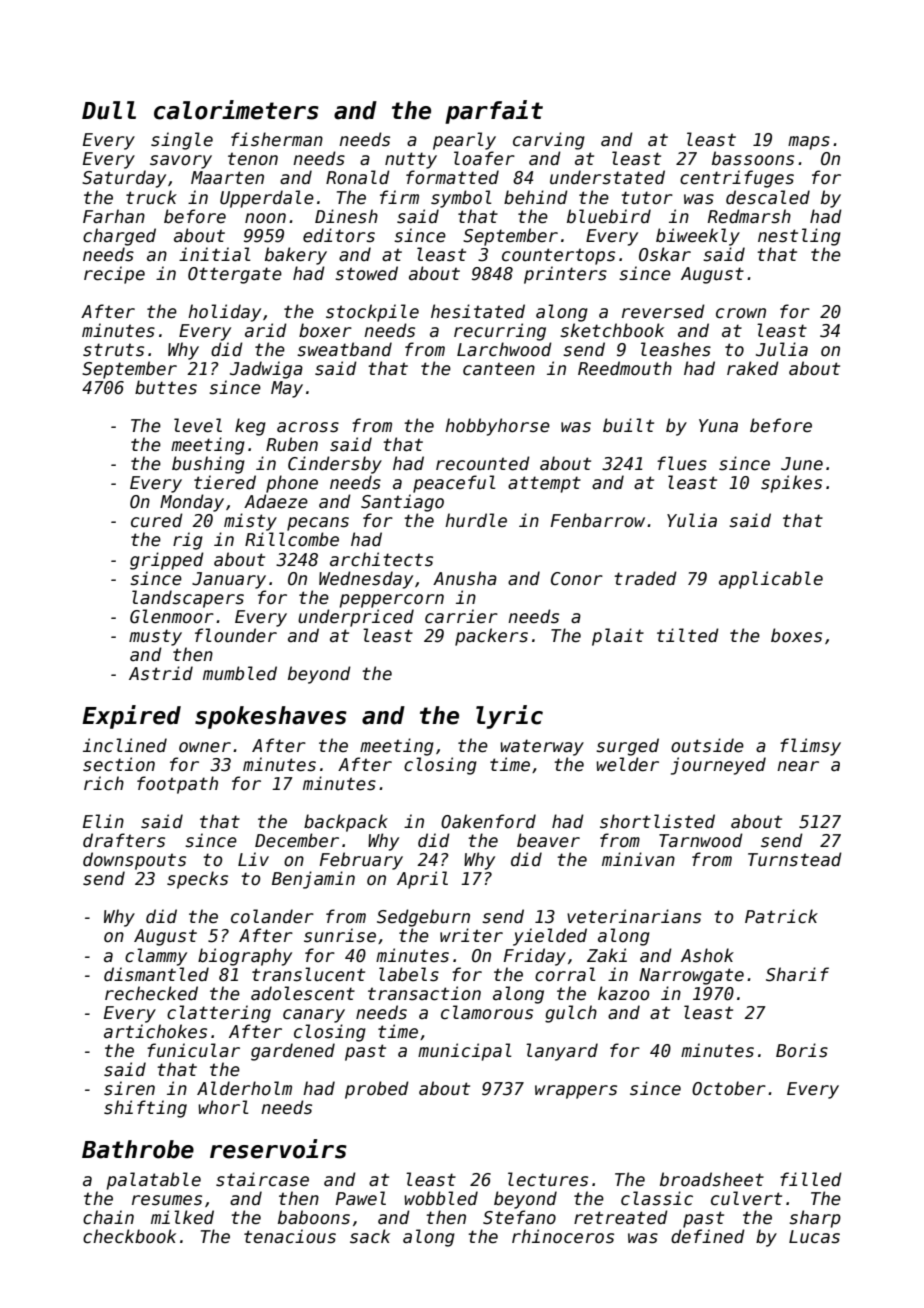  I want to click on bassoons, so click(753, 158).
